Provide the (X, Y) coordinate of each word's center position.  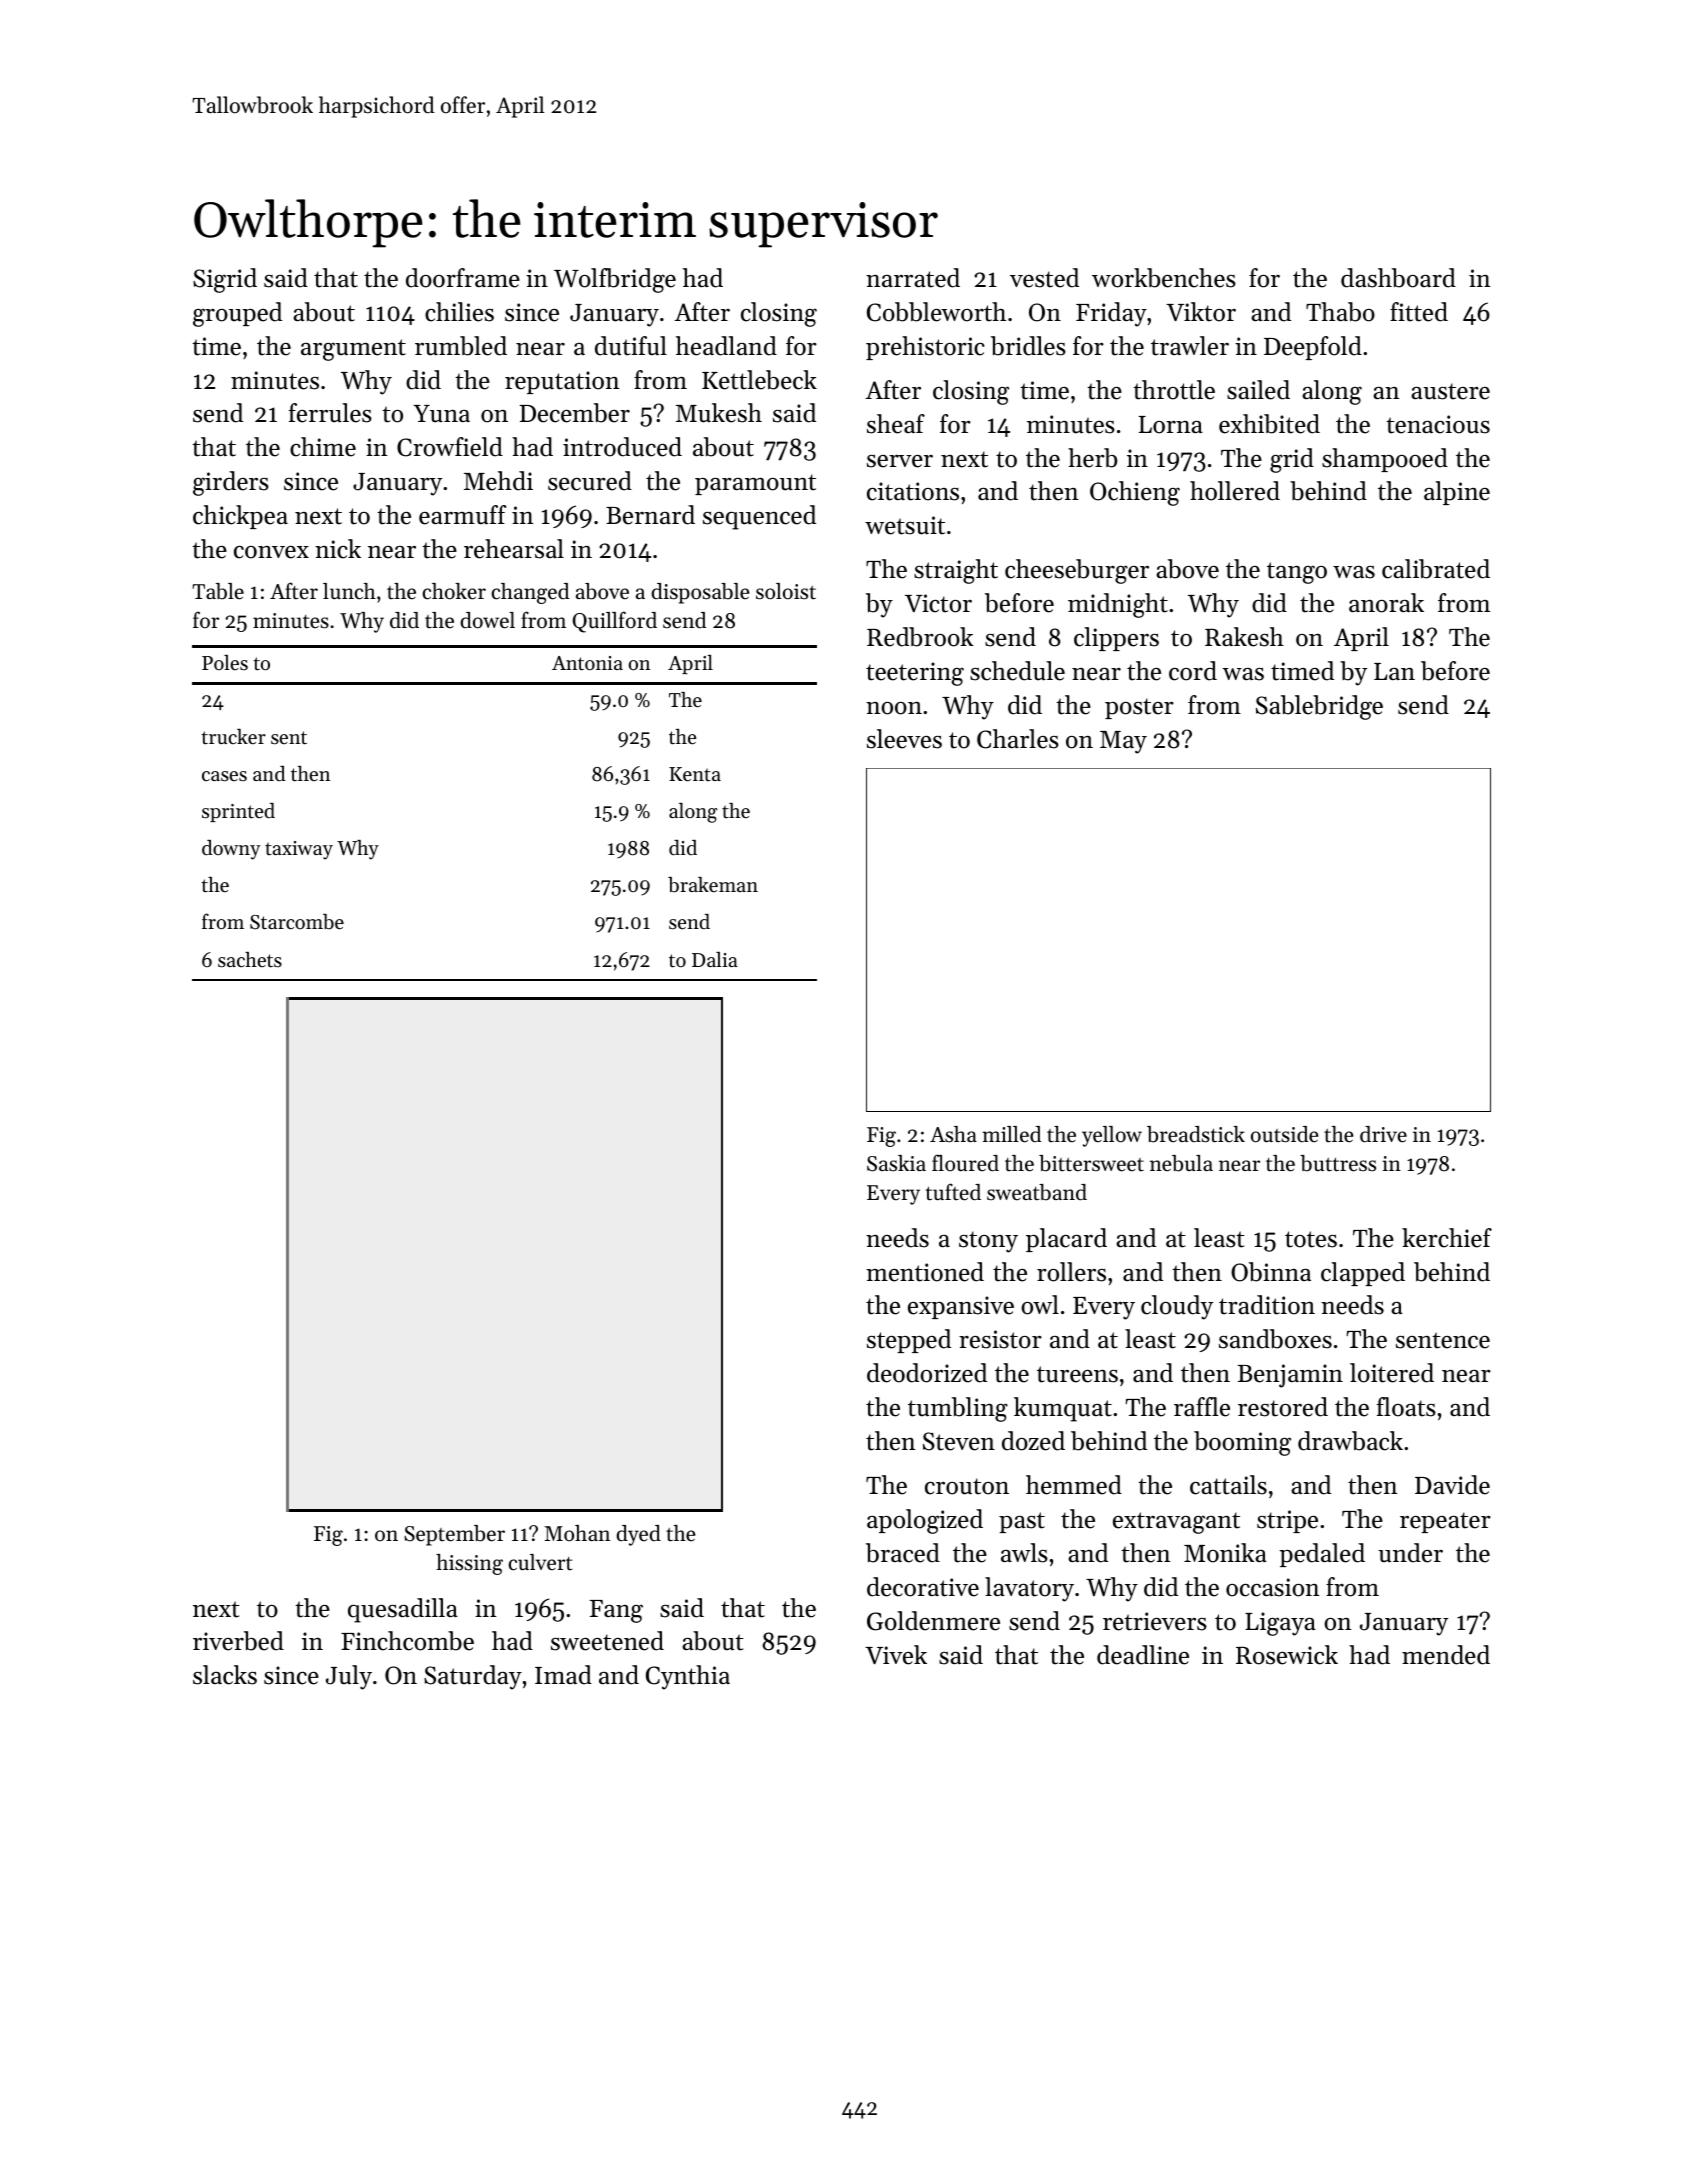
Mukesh (719, 413)
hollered (1235, 491)
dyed (638, 1535)
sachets (250, 960)
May (1123, 742)
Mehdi (498, 481)
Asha (953, 1134)
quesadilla (403, 1610)
